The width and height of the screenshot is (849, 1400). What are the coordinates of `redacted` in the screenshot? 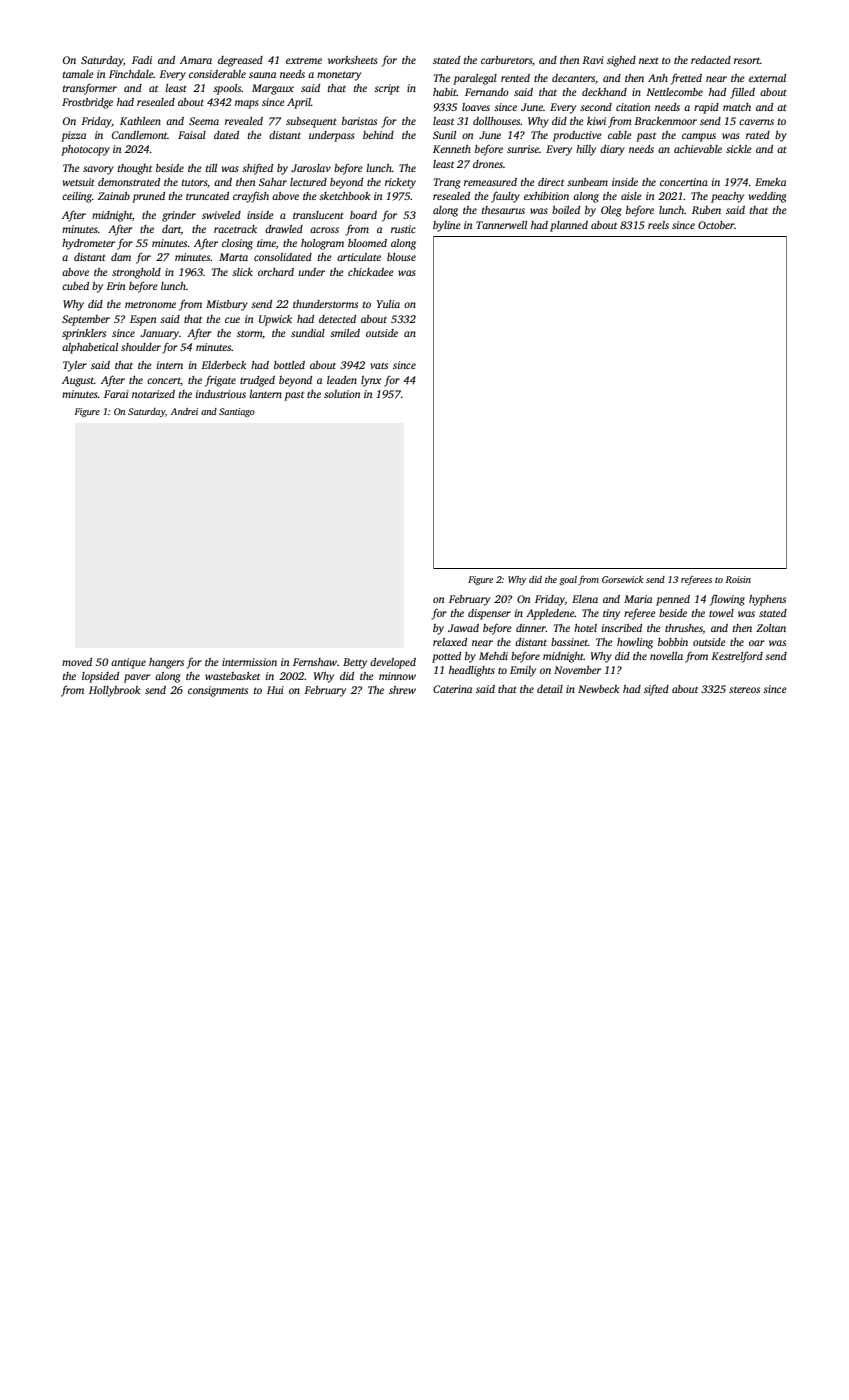 It's located at (711, 60).
